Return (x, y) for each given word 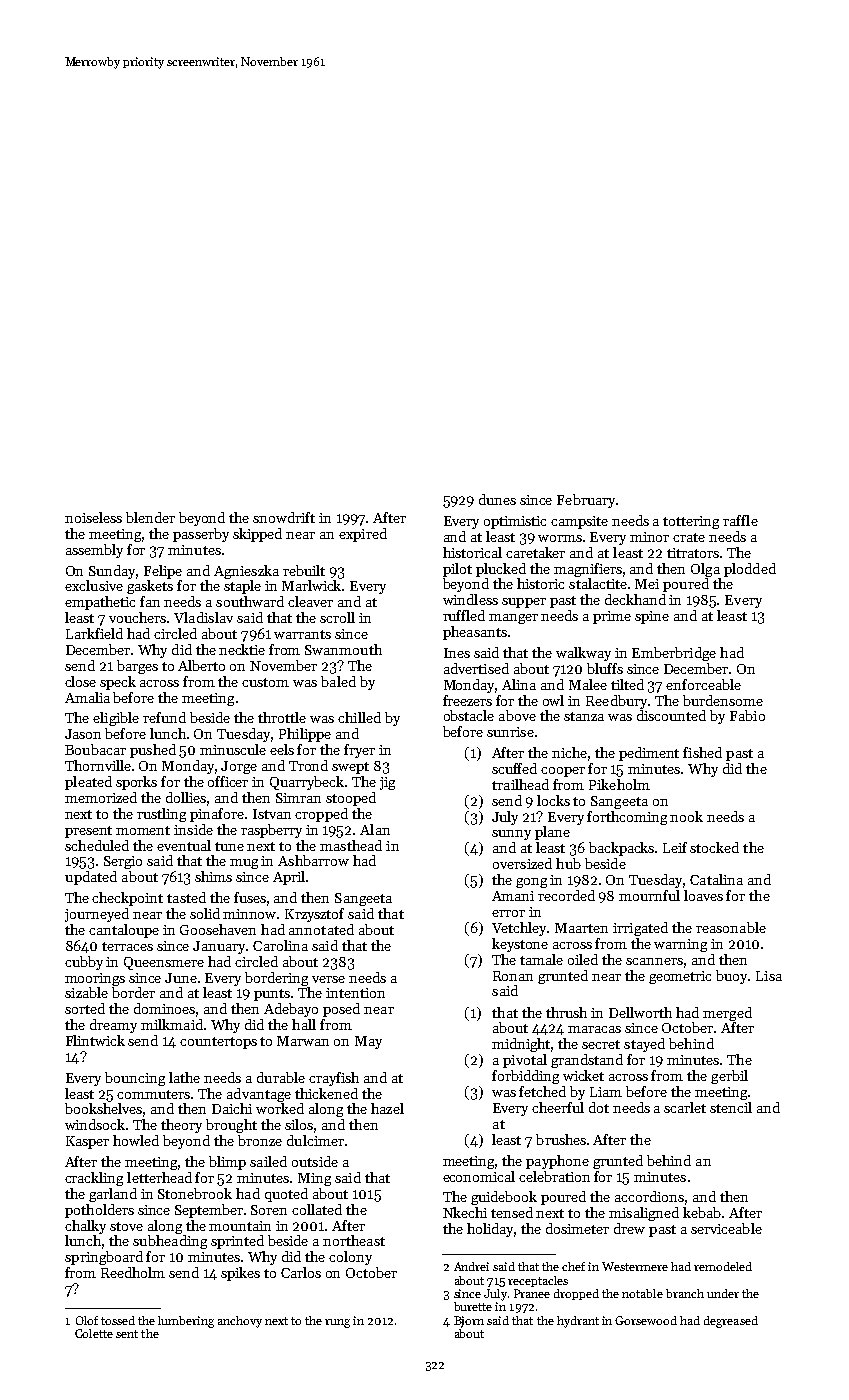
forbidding (525, 1077)
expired (363, 535)
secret (601, 1044)
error (508, 913)
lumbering (186, 1322)
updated (91, 878)
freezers (467, 700)
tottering (691, 522)
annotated (321, 929)
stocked (714, 847)
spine (652, 617)
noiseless (93, 517)
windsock (95, 1124)
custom (265, 682)
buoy (732, 977)
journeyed (97, 915)
